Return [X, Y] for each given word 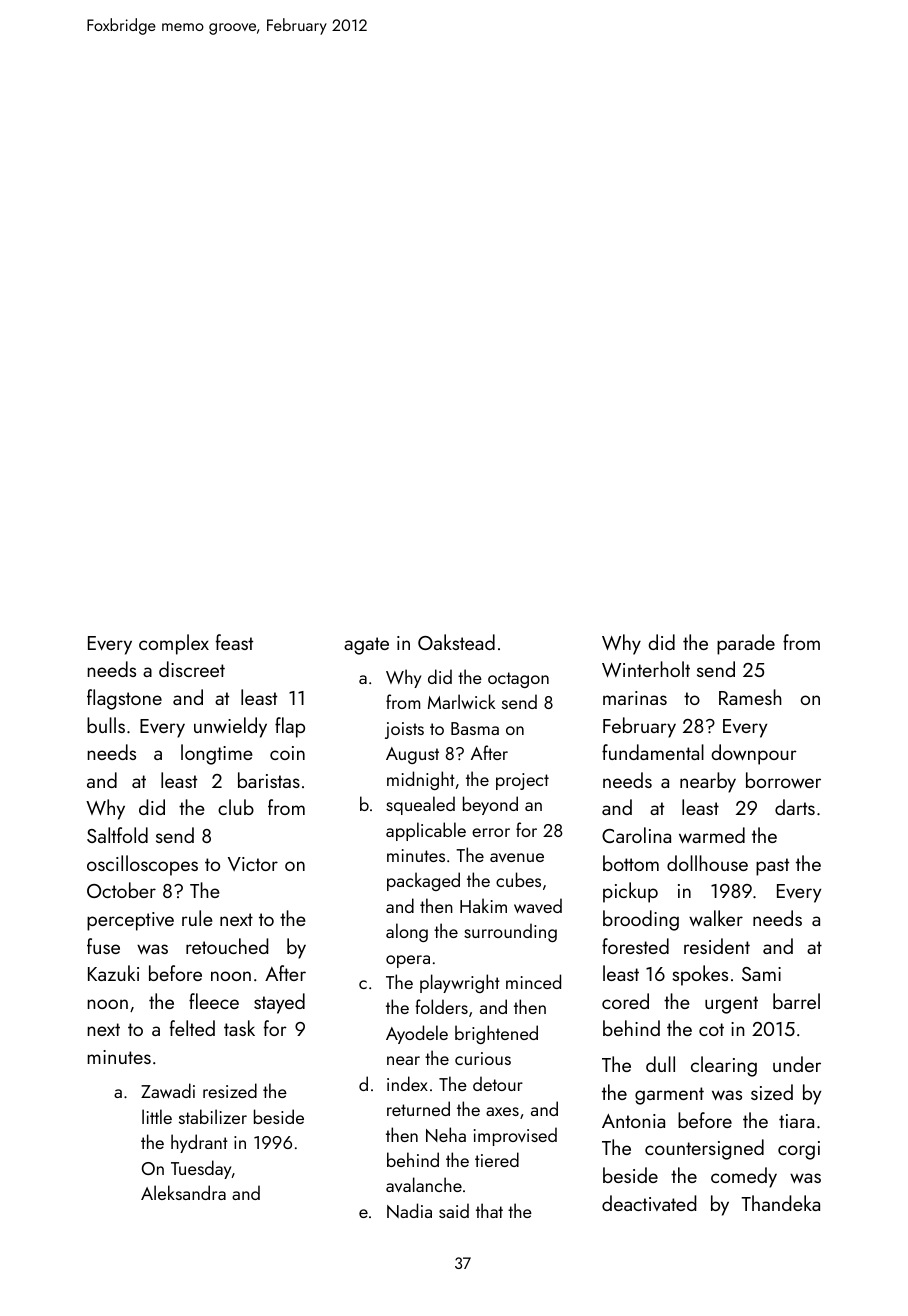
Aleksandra [183, 1192]
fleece [214, 1001]
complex [174, 644]
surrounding [510, 932]
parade [746, 644]
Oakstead [456, 642]
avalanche [424, 1184]
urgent [731, 1005]
